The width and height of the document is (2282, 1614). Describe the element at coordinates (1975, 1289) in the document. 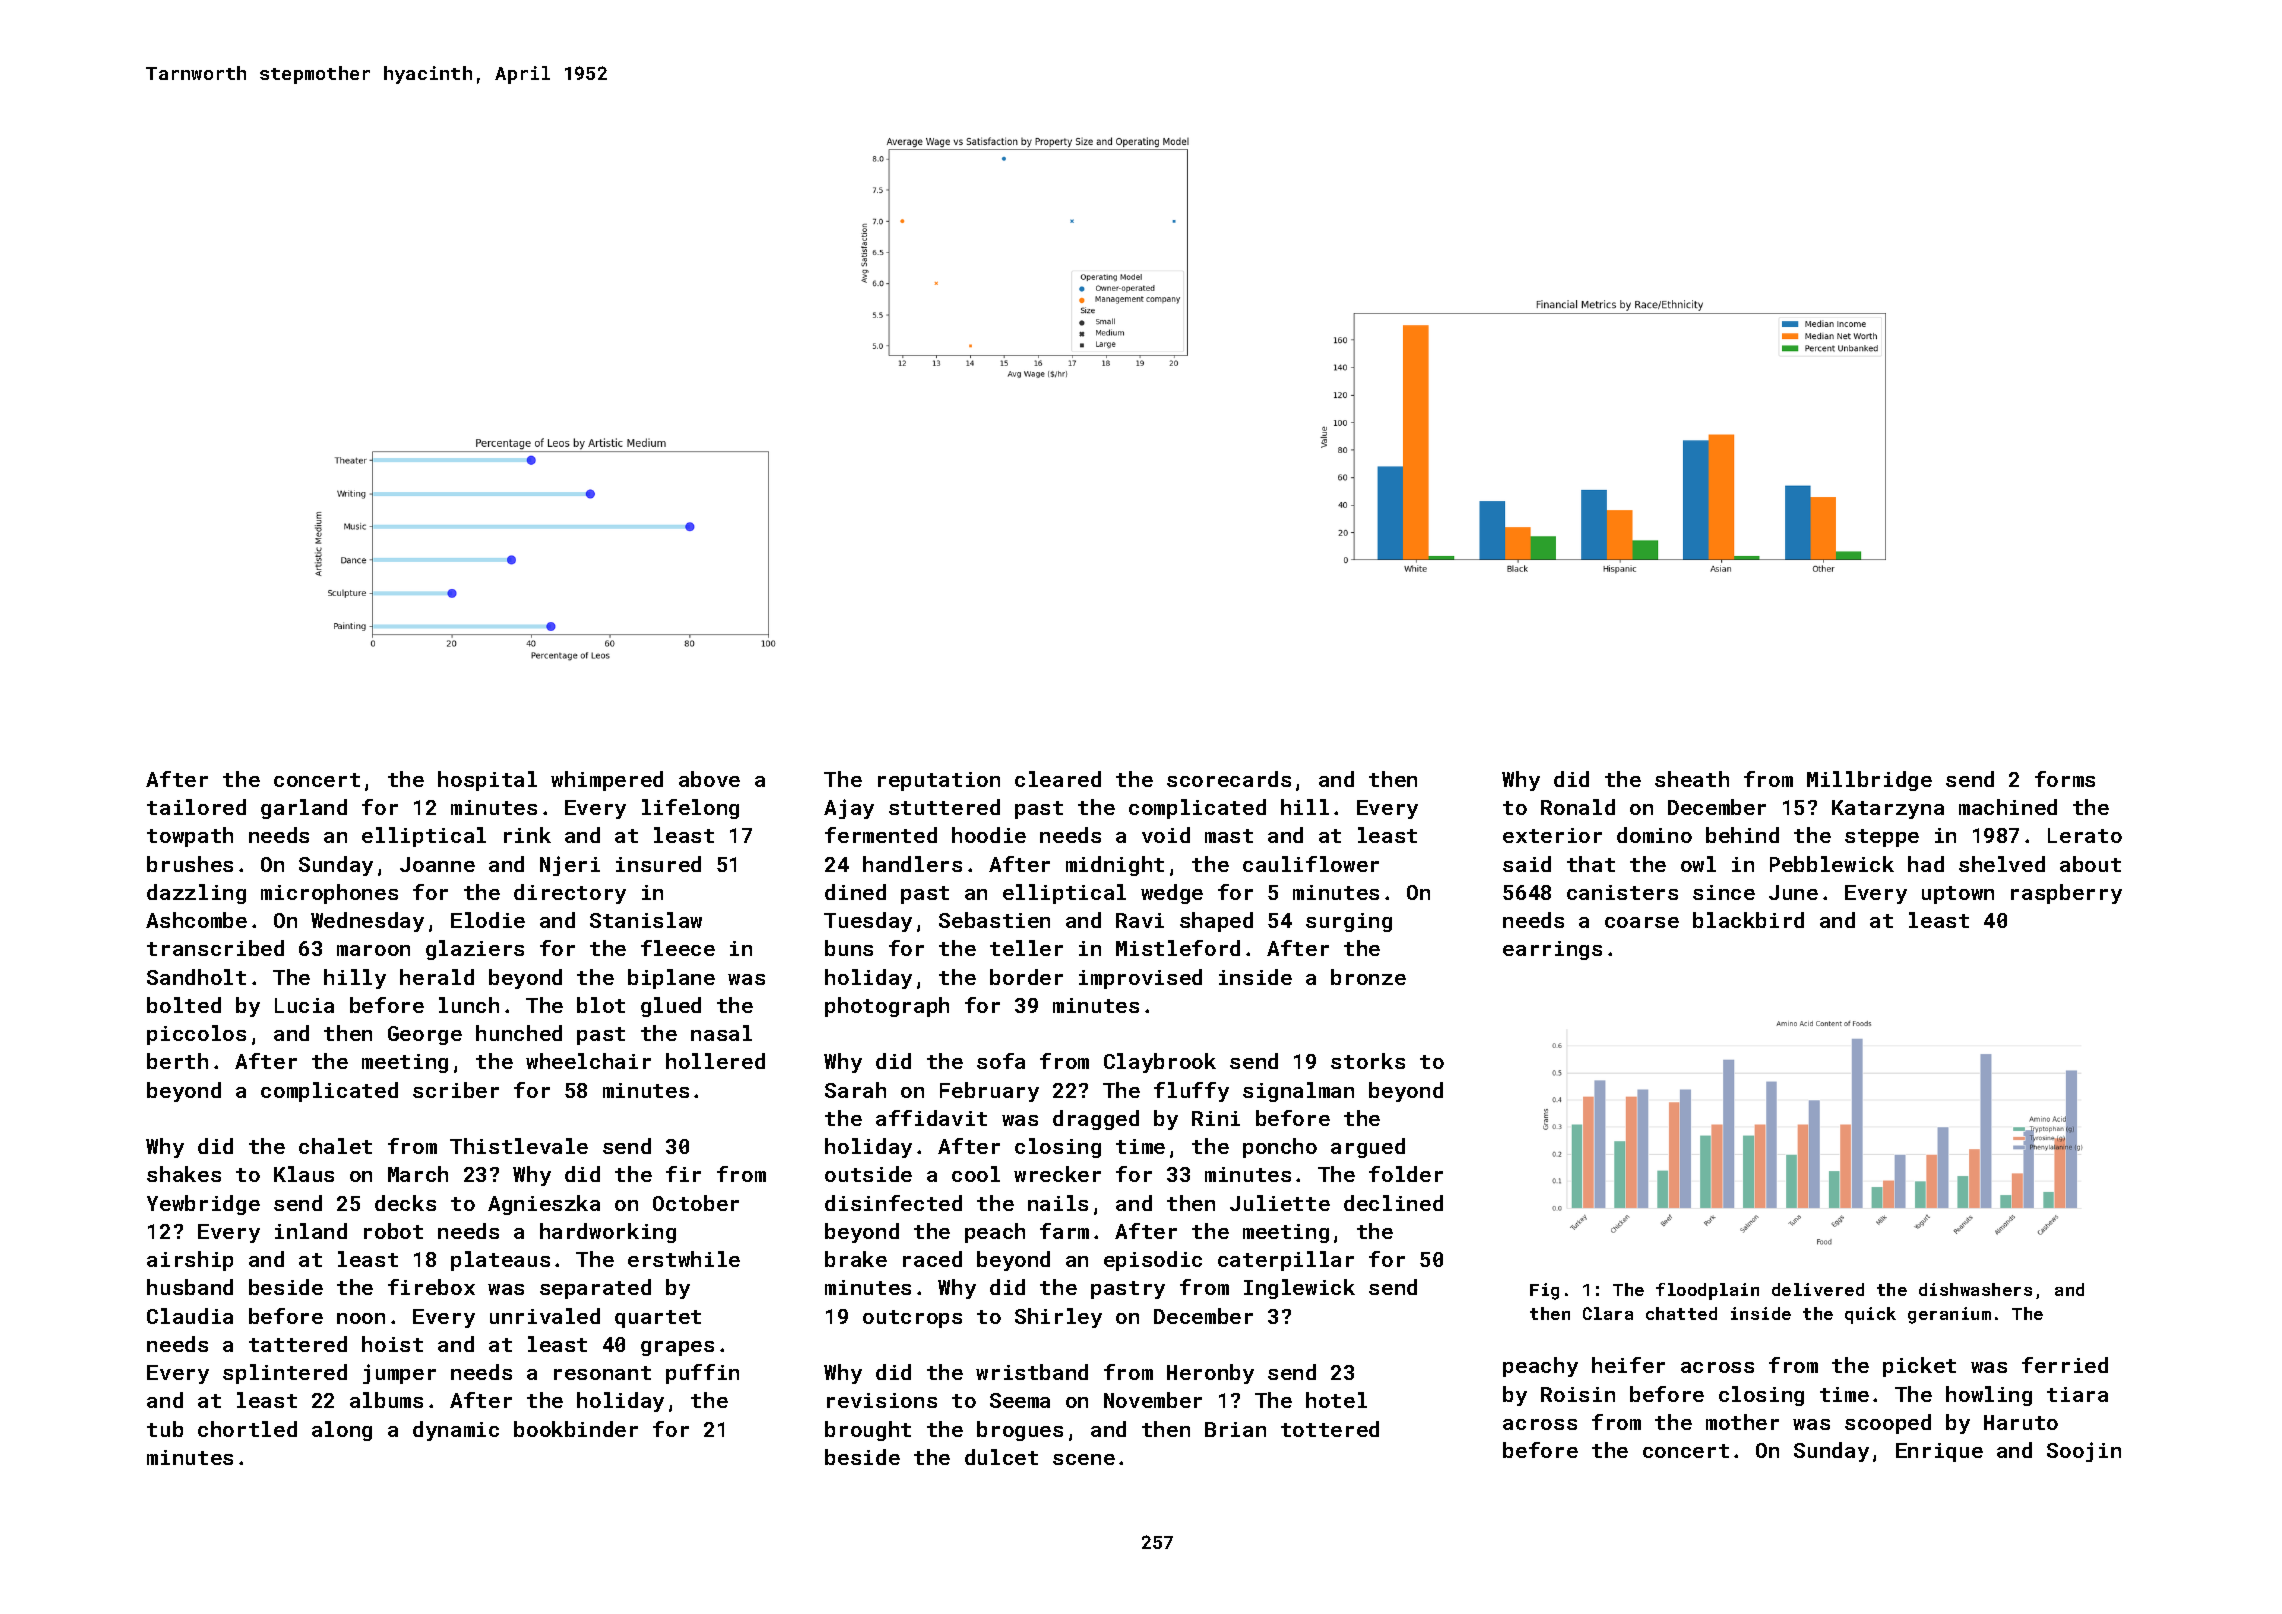

I see `dishwashers` at that location.
